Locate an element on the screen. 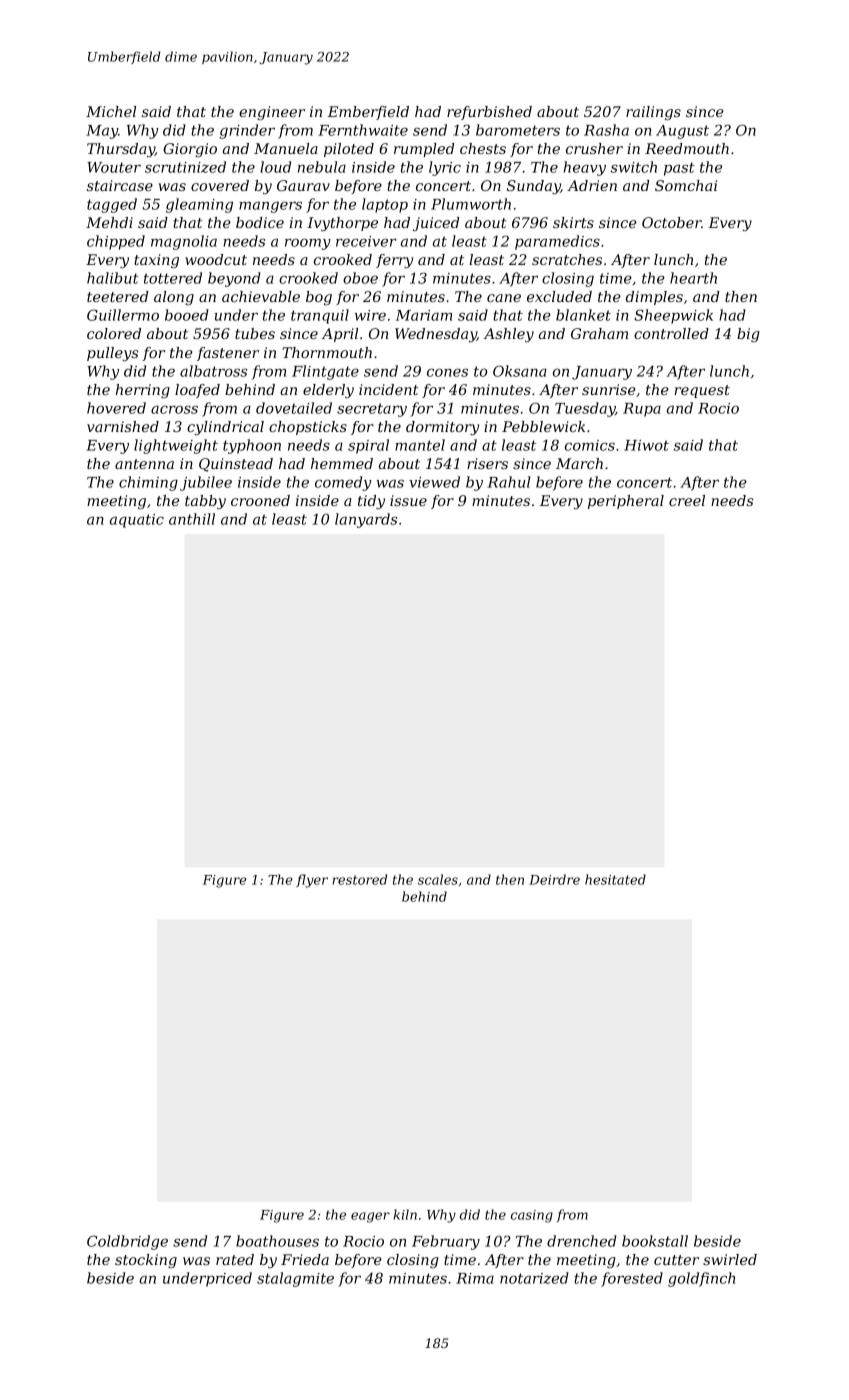 Image resolution: width=849 pixels, height=1400 pixels. drenched is located at coordinates (582, 1241).
